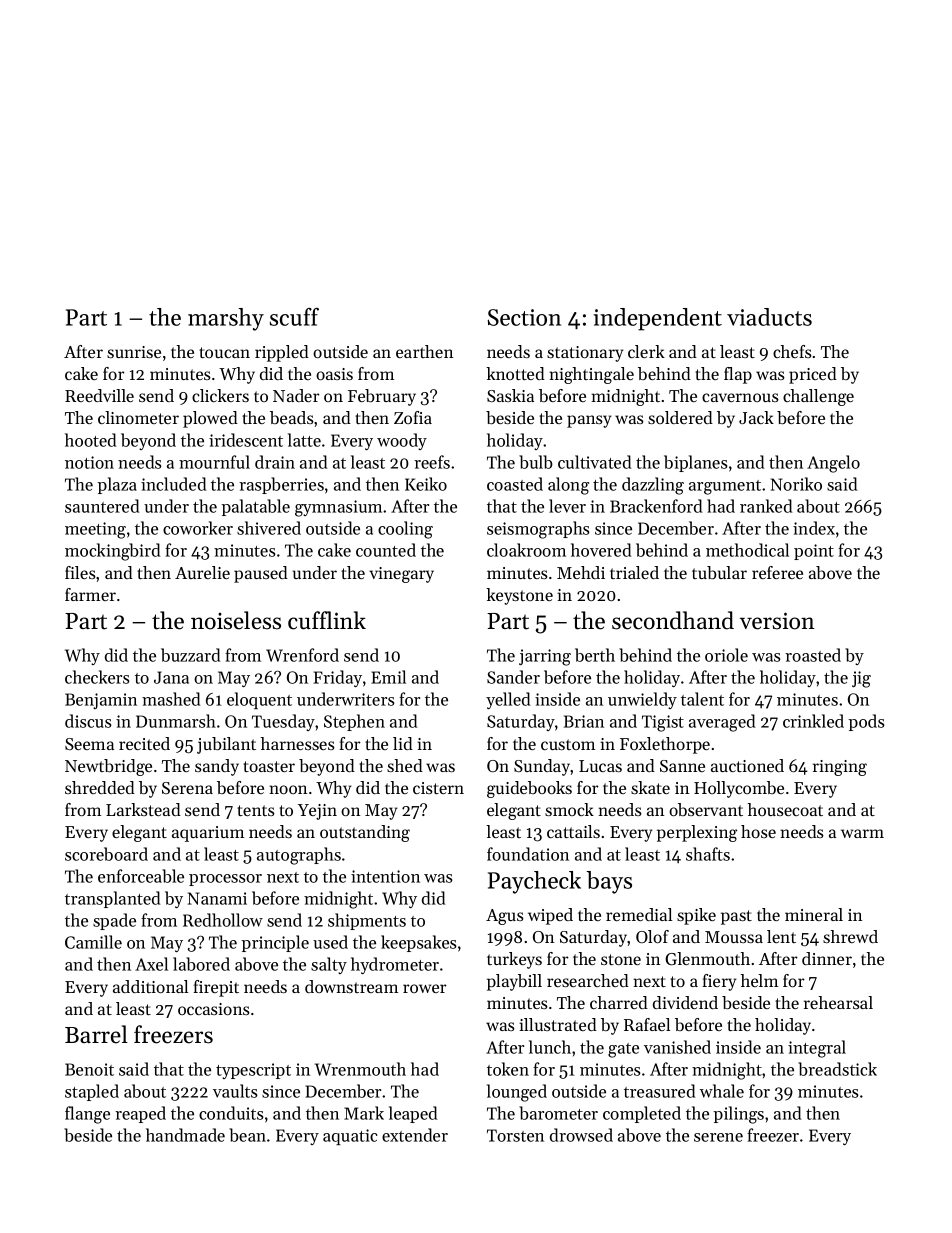 Image resolution: width=952 pixels, height=1233 pixels. Describe the element at coordinates (862, 833) in the screenshot. I see `warm` at that location.
